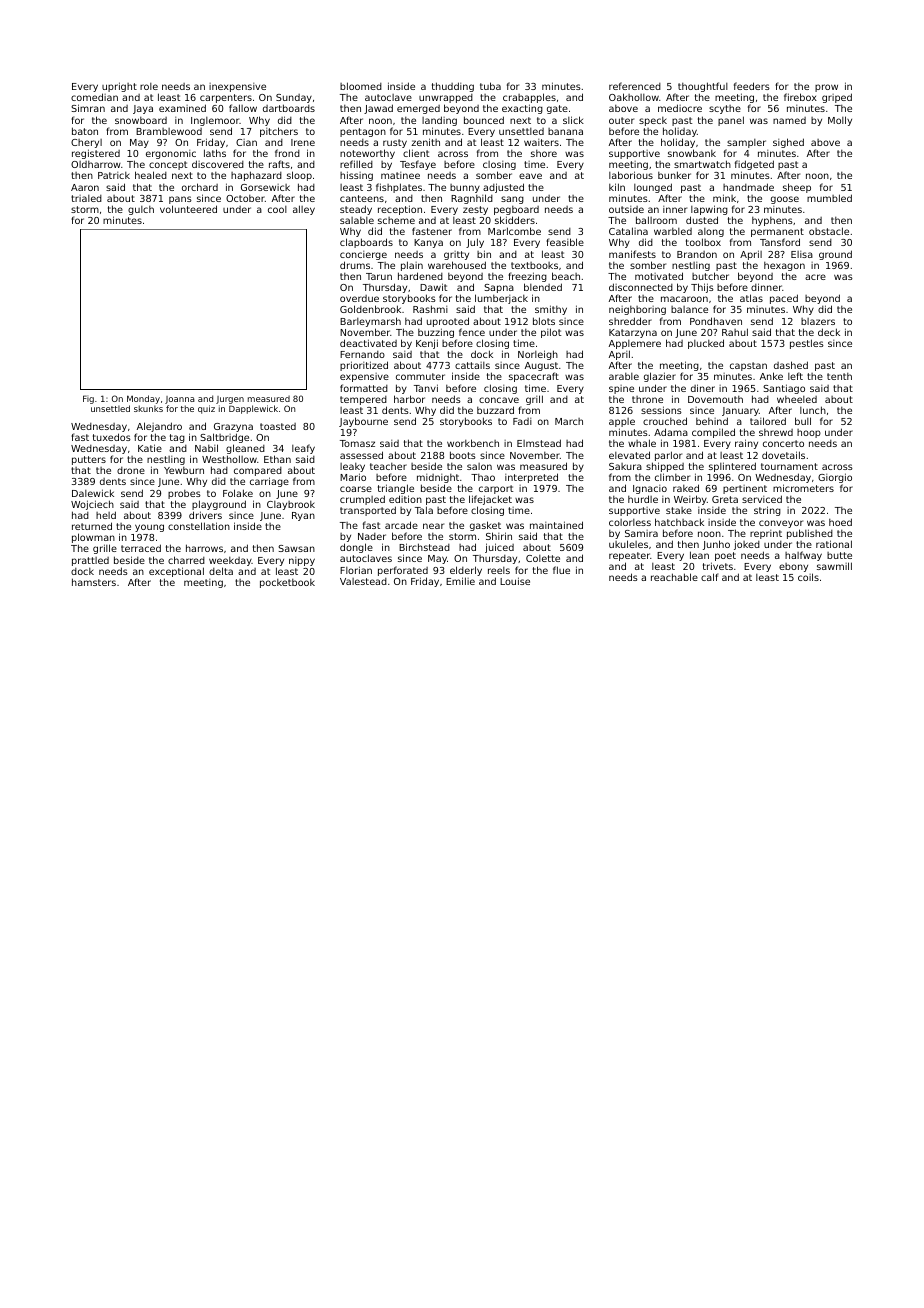 The height and width of the screenshot is (1308, 924). What do you see at coordinates (159, 427) in the screenshot?
I see `Alejandro` at bounding box center [159, 427].
